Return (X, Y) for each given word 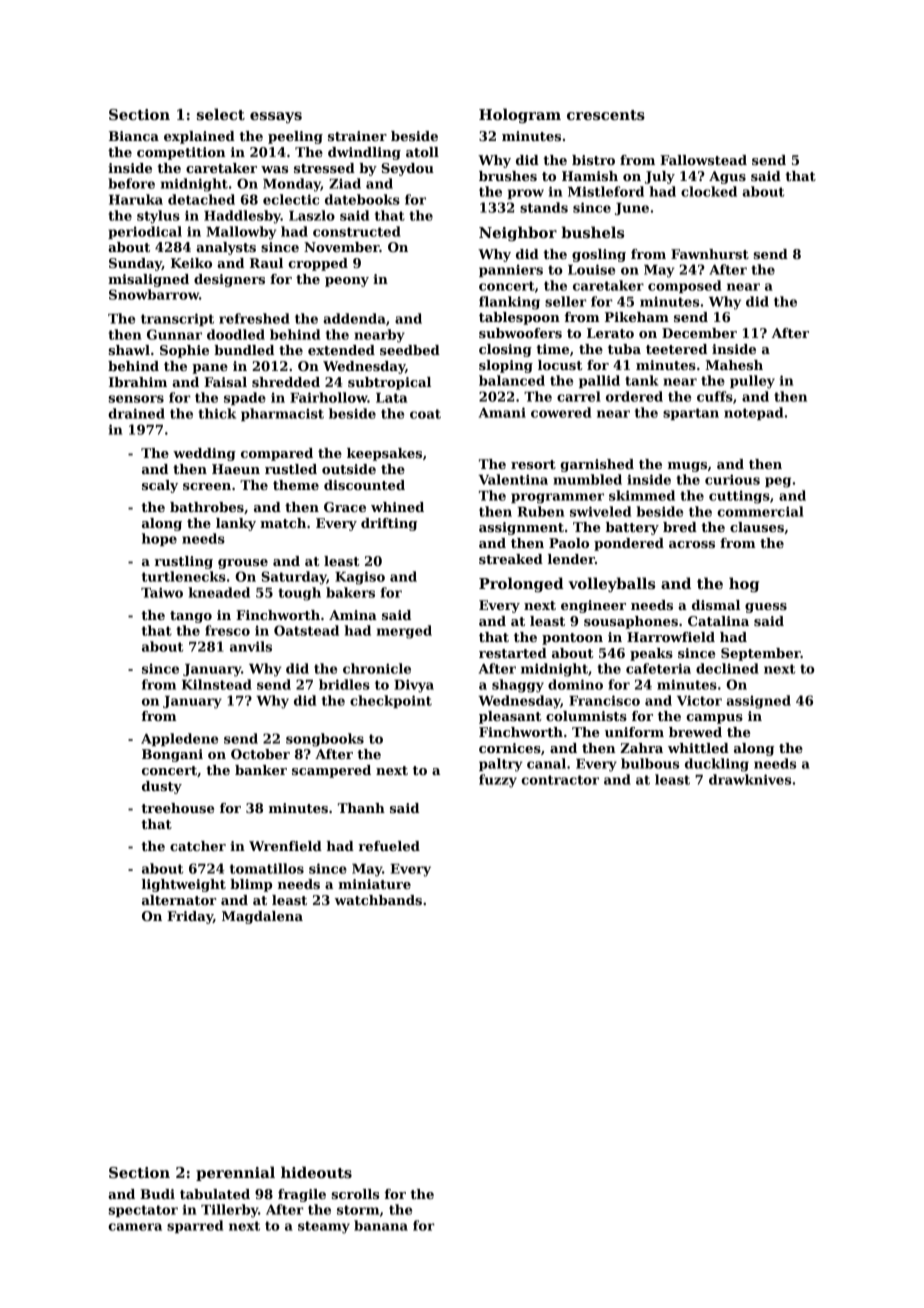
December (699, 333)
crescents (606, 115)
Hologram (520, 115)
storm (358, 1210)
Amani (502, 412)
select (221, 114)
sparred (195, 1226)
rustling (184, 562)
